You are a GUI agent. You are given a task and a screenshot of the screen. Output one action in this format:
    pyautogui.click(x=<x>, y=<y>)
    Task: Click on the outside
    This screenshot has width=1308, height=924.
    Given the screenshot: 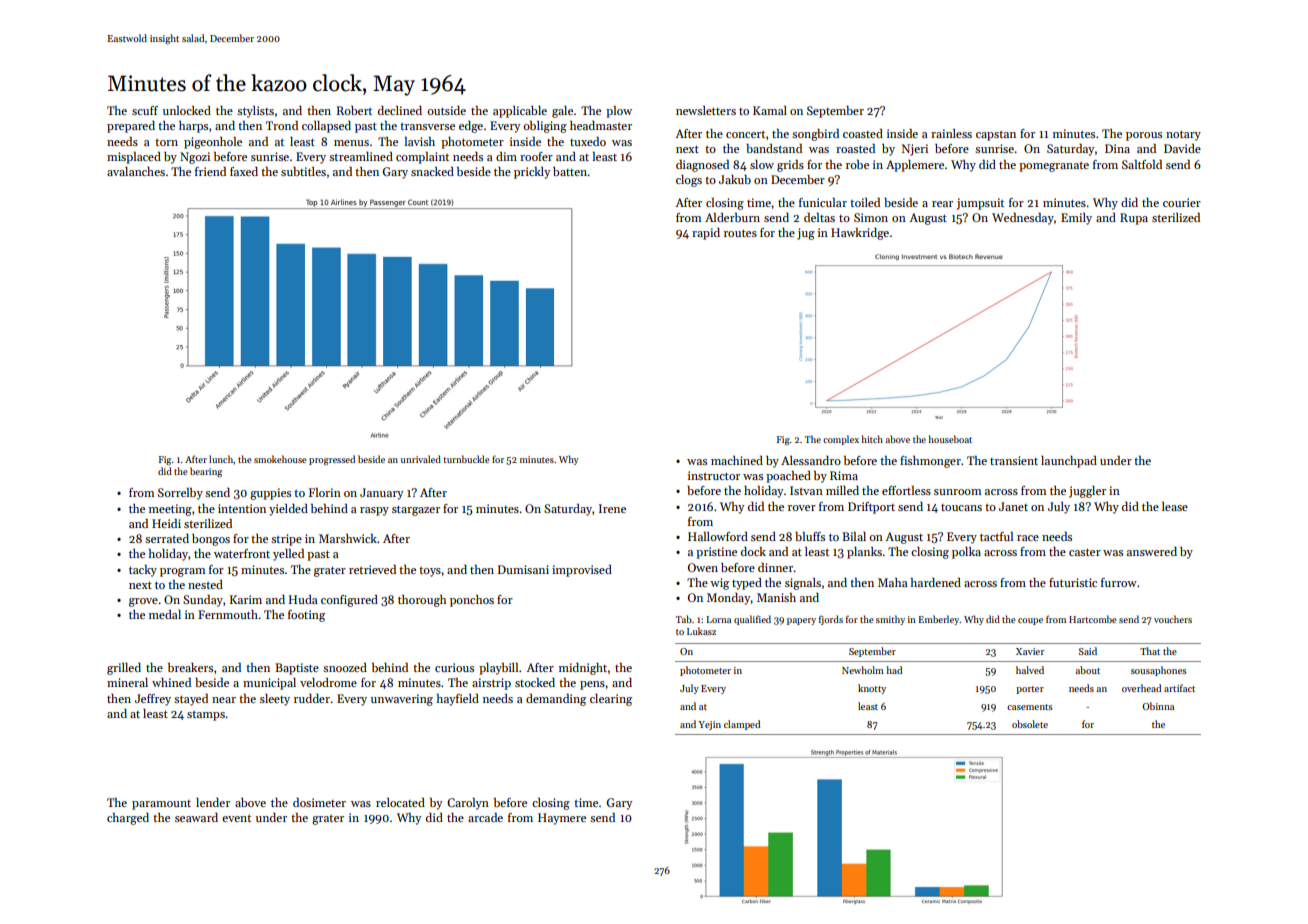 What is the action you would take?
    pyautogui.click(x=446, y=110)
